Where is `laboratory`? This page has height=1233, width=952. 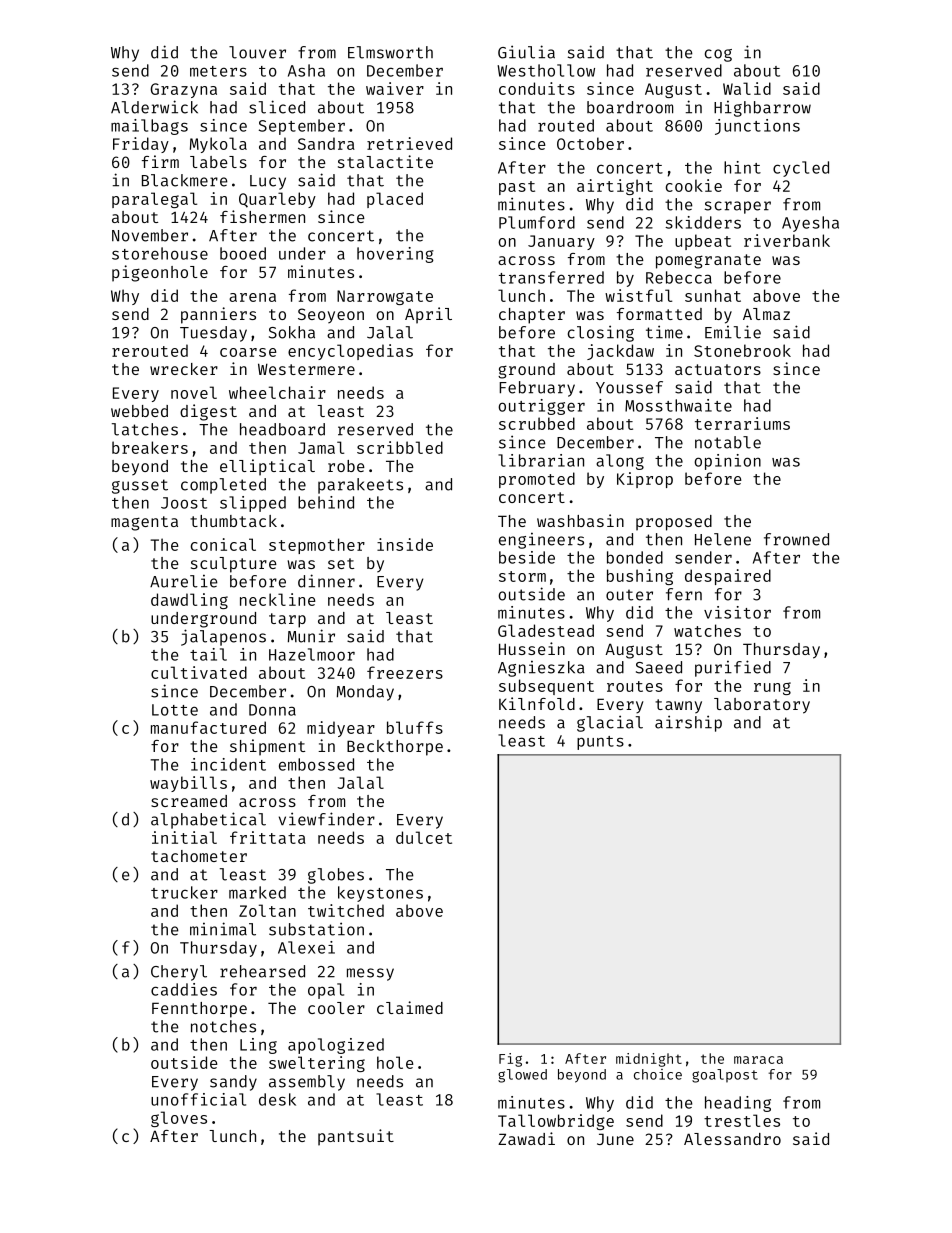
laboratory is located at coordinates (762, 706).
